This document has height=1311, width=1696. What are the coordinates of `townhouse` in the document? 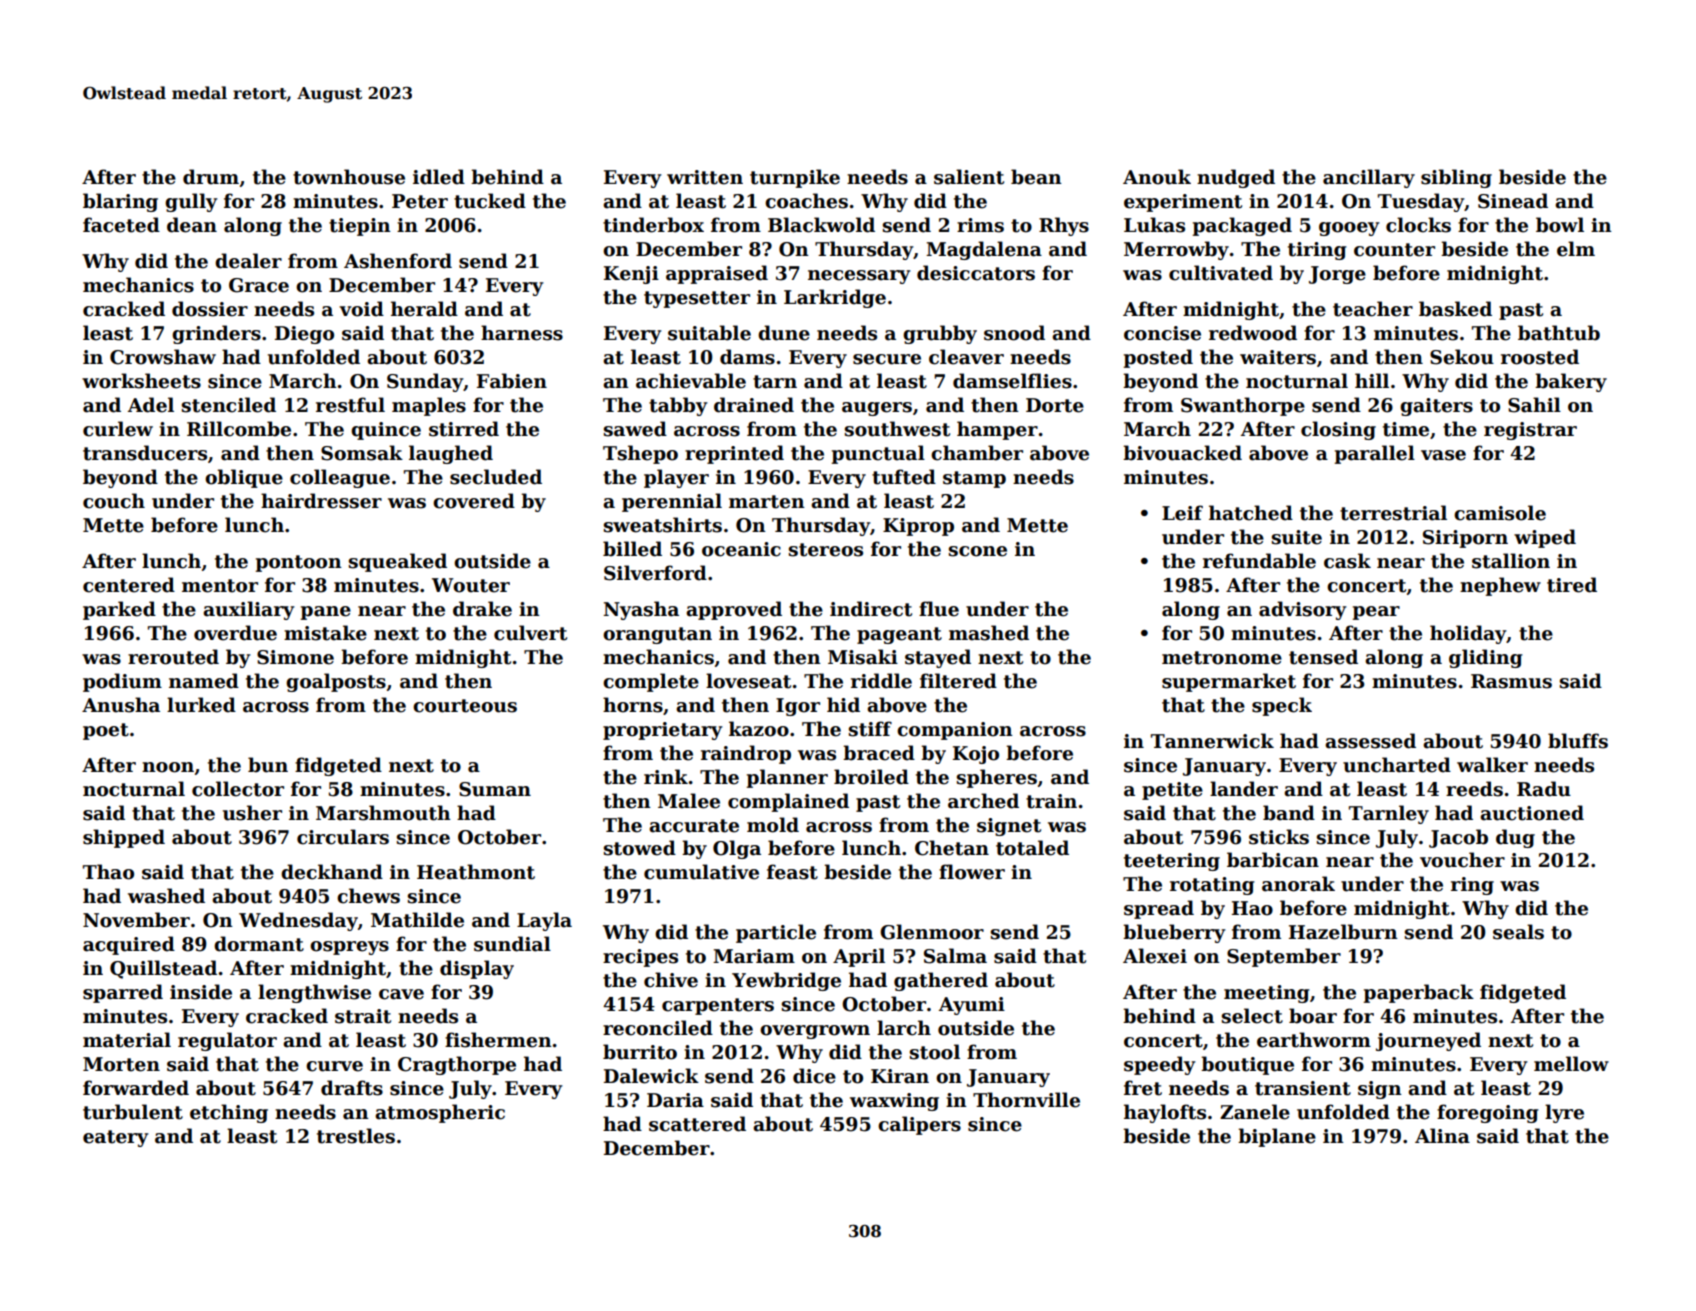 It's located at (349, 177).
